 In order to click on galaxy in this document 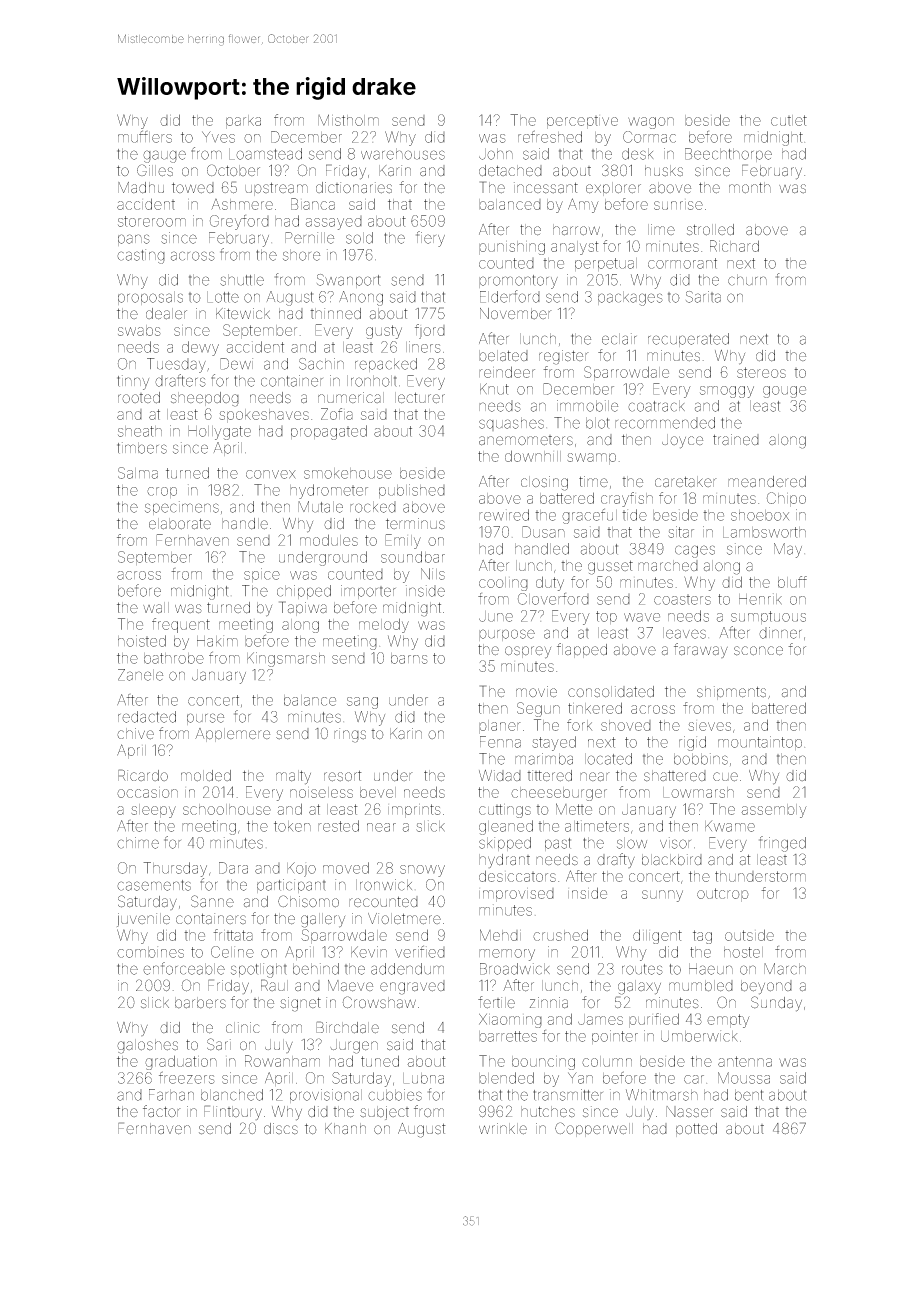, I will do `click(639, 987)`.
